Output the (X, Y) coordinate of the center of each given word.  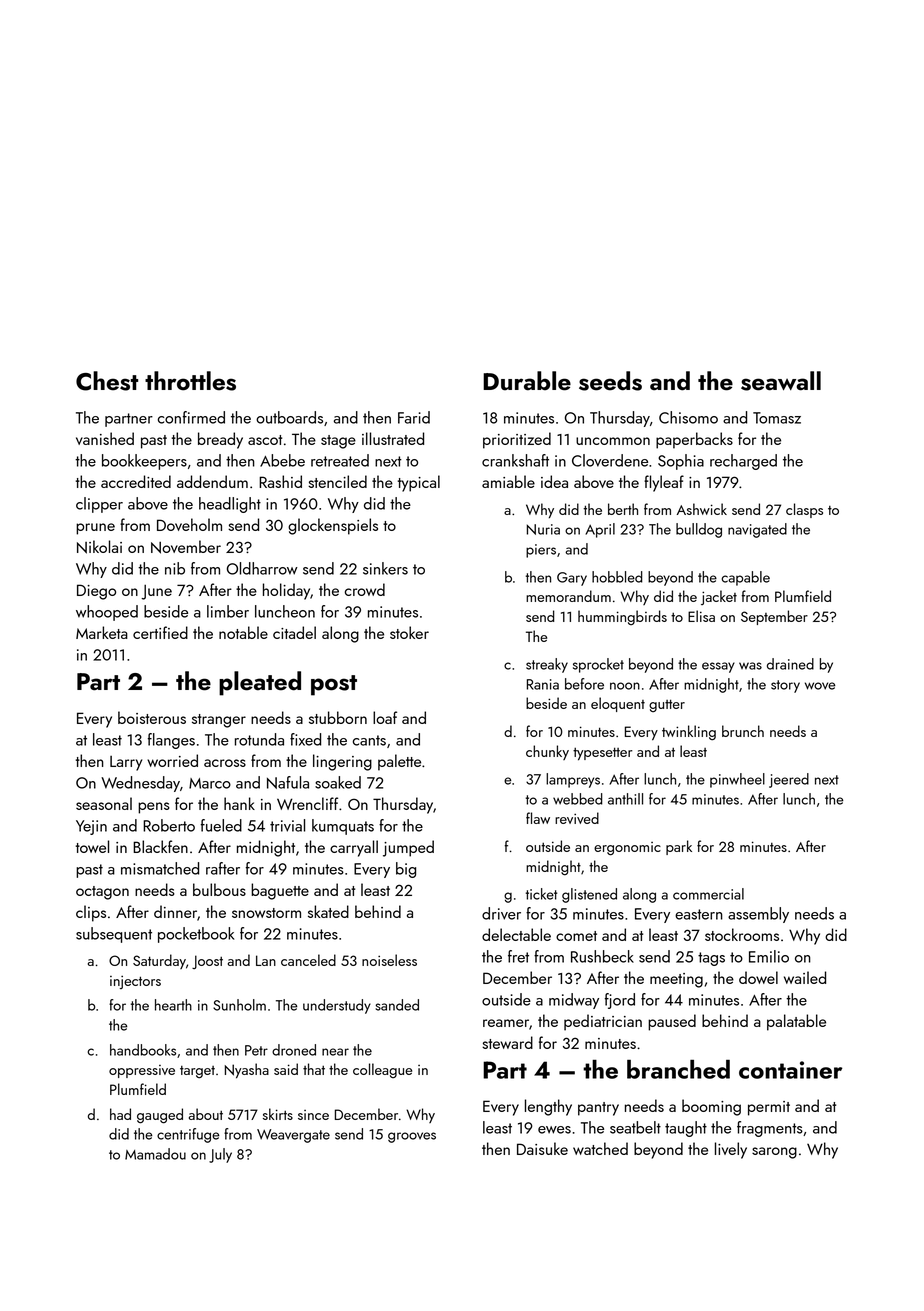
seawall (781, 381)
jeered (789, 780)
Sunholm (239, 1005)
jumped (408, 848)
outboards (289, 417)
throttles (190, 381)
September (774, 617)
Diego (96, 592)
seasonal (104, 803)
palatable (796, 1022)
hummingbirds (622, 617)
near (335, 1052)
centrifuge (188, 1135)
